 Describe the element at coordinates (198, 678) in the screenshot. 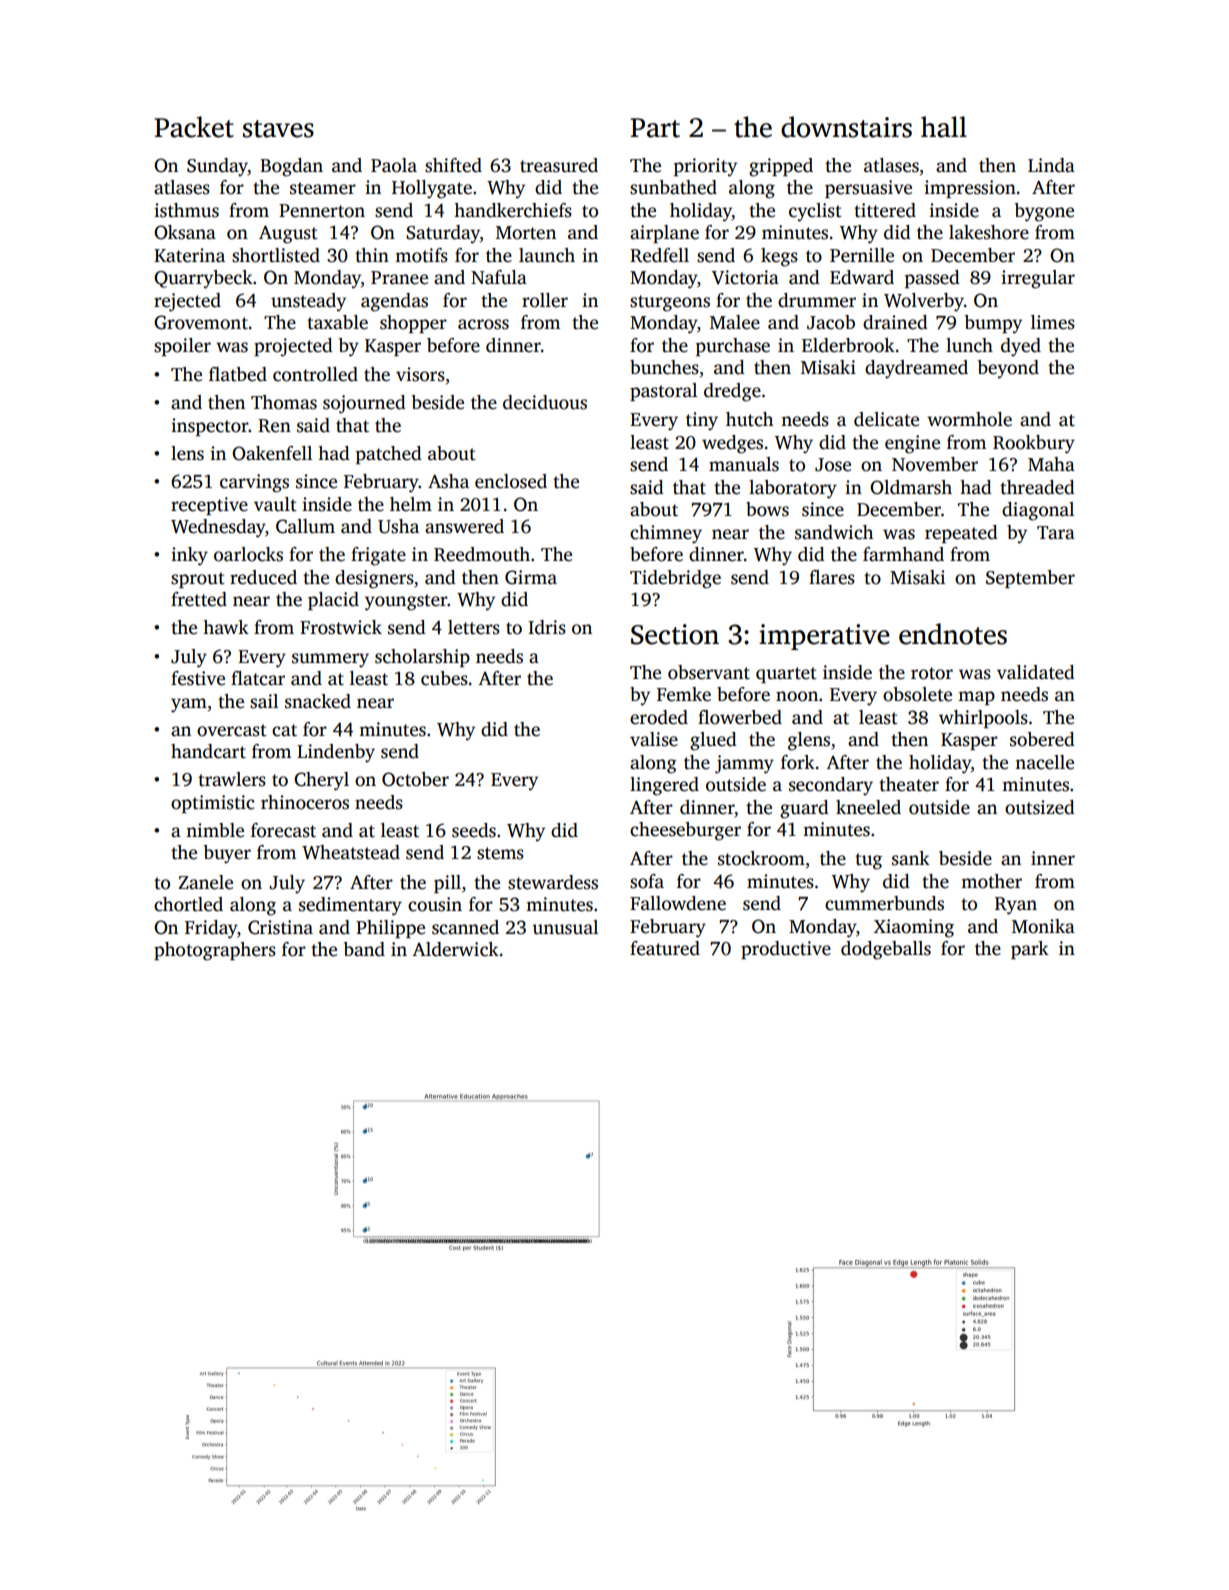

I see `festive` at that location.
